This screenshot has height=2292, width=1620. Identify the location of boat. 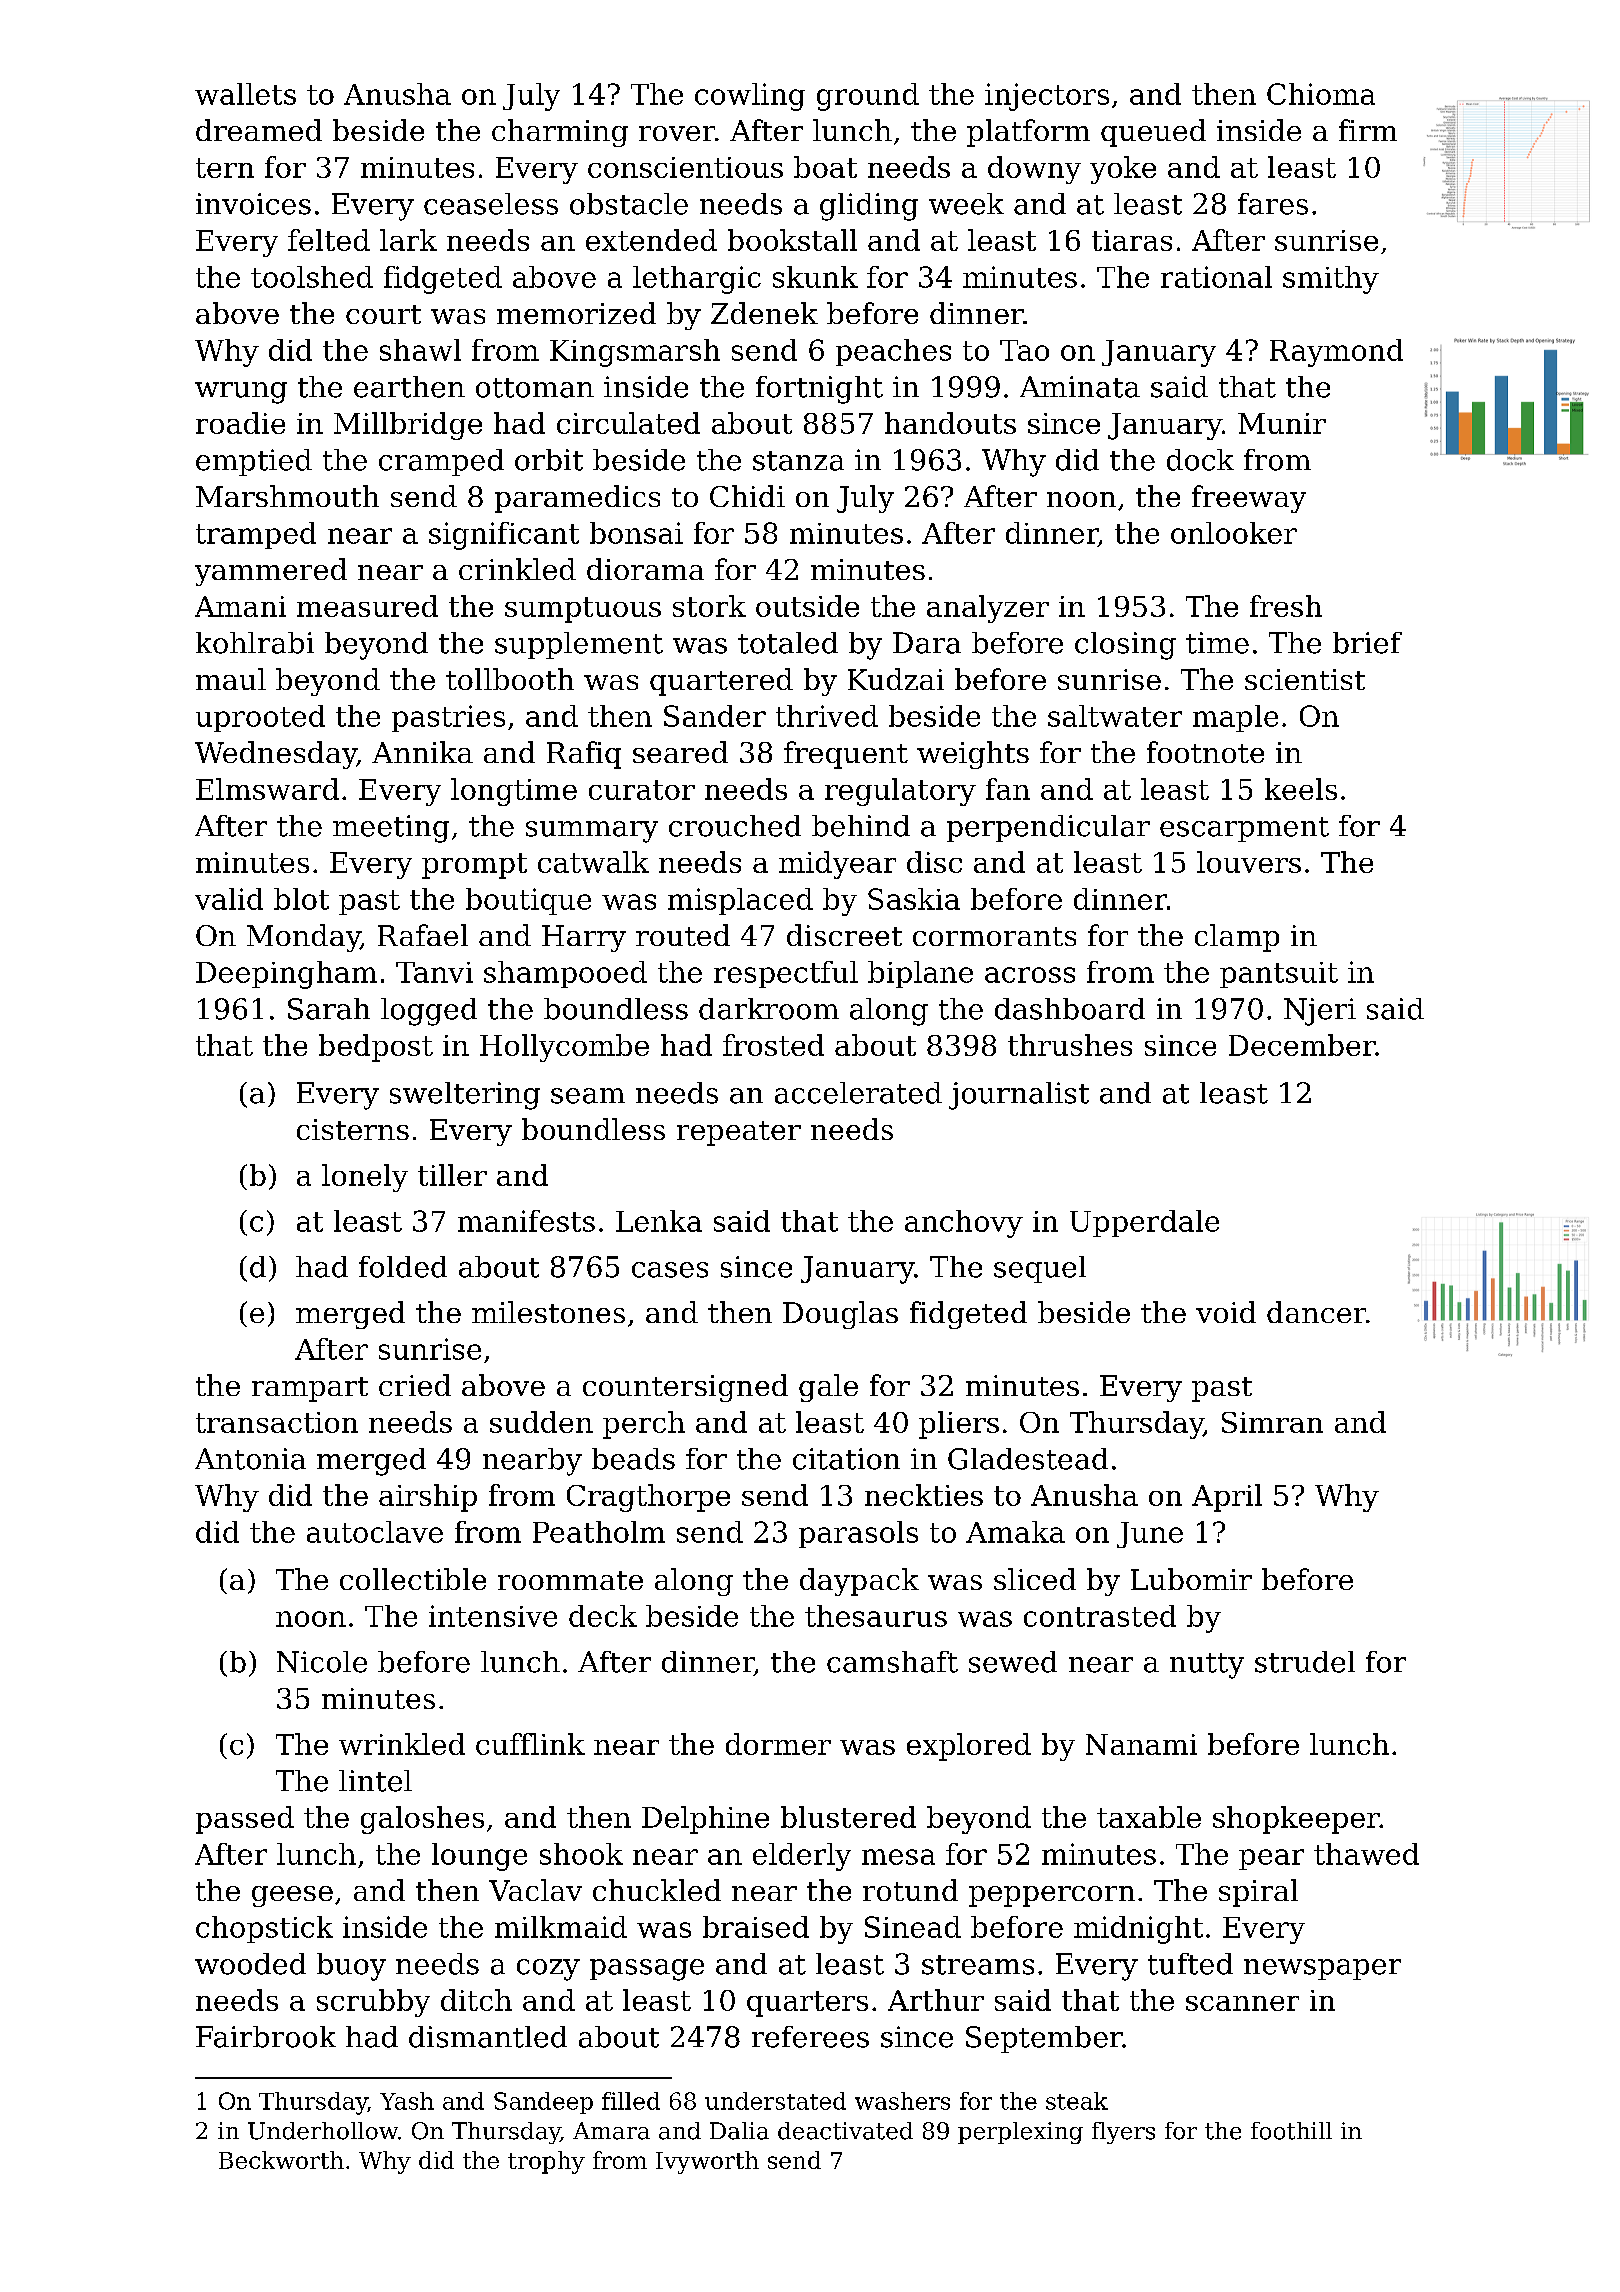
(825, 167).
